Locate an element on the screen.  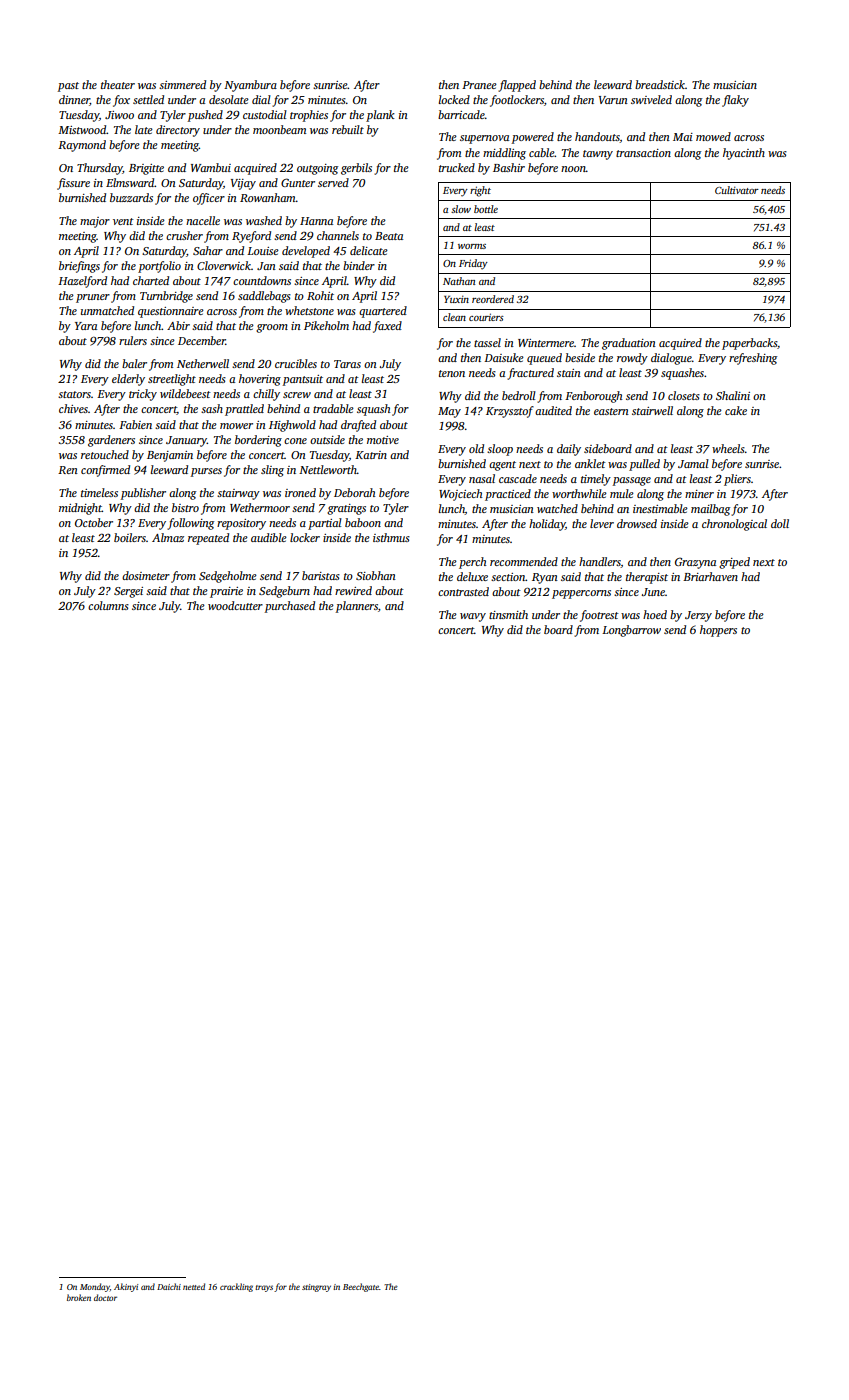
hoppers is located at coordinates (718, 631).
